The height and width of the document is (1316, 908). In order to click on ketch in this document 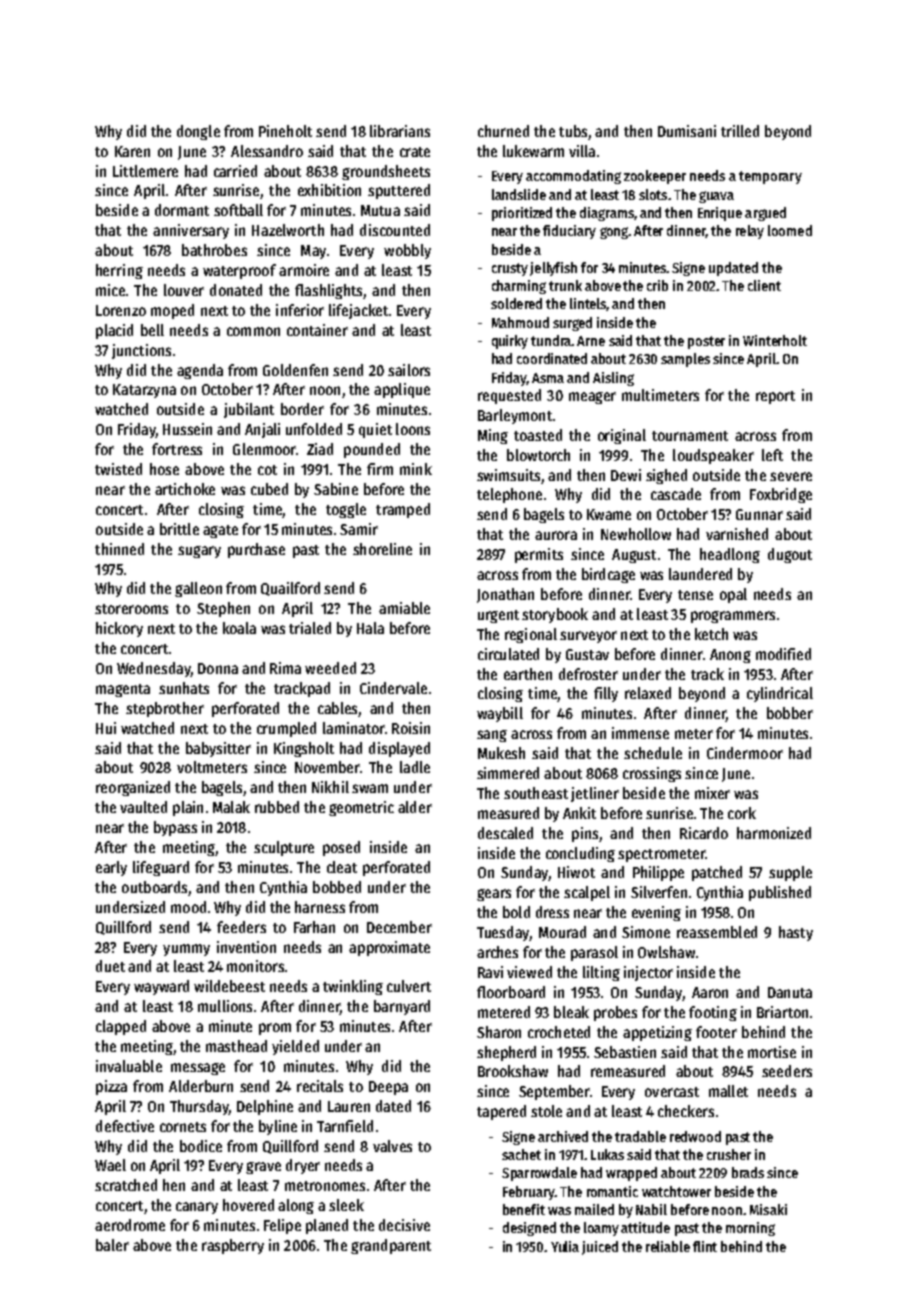, I will do `click(711, 634)`.
